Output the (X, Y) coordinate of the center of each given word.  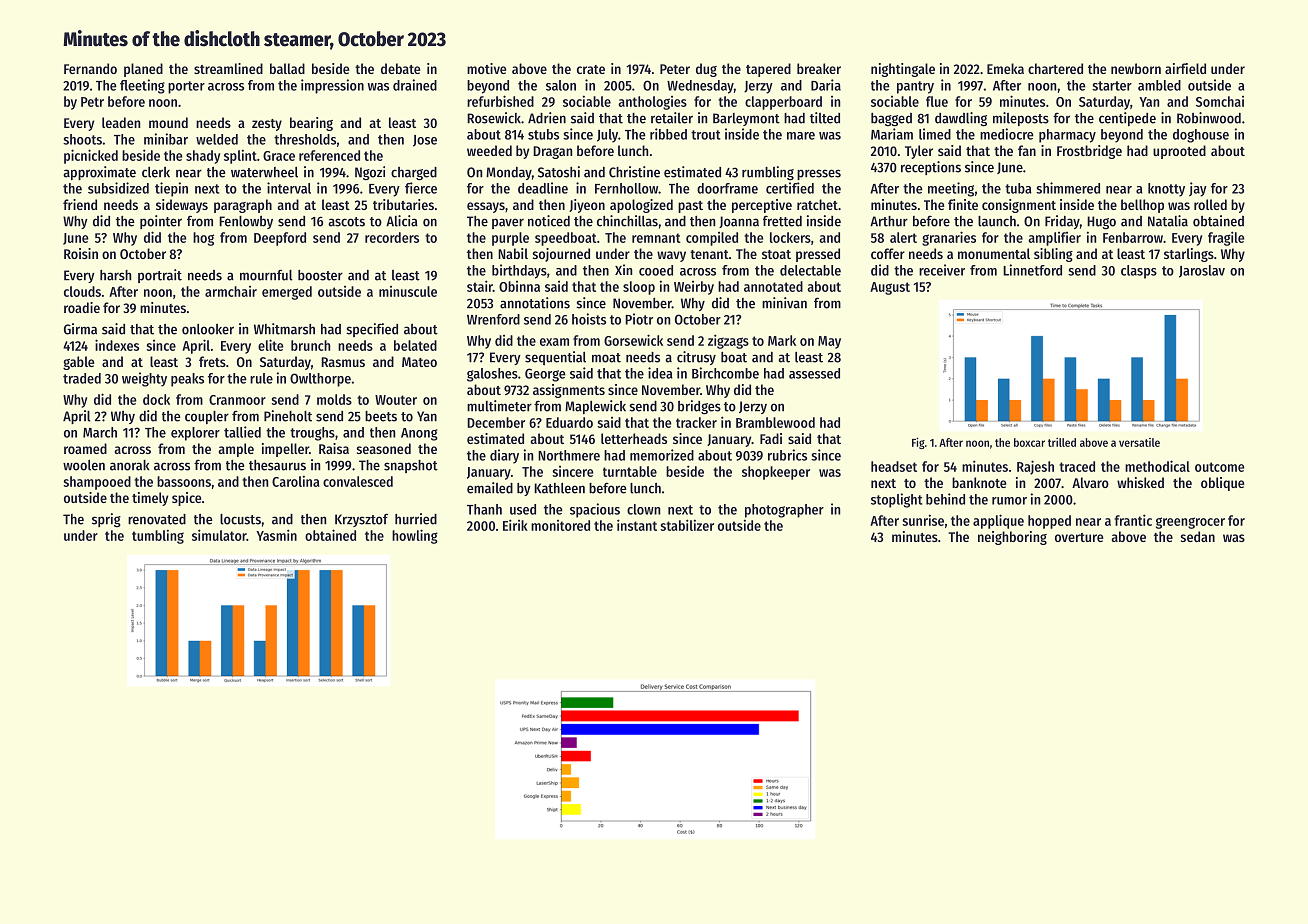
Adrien (547, 118)
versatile (1139, 442)
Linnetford (1032, 270)
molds (334, 399)
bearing (311, 124)
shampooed (97, 483)
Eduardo (569, 422)
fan (1027, 150)
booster (320, 275)
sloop (639, 288)
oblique (1222, 484)
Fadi (771, 438)
